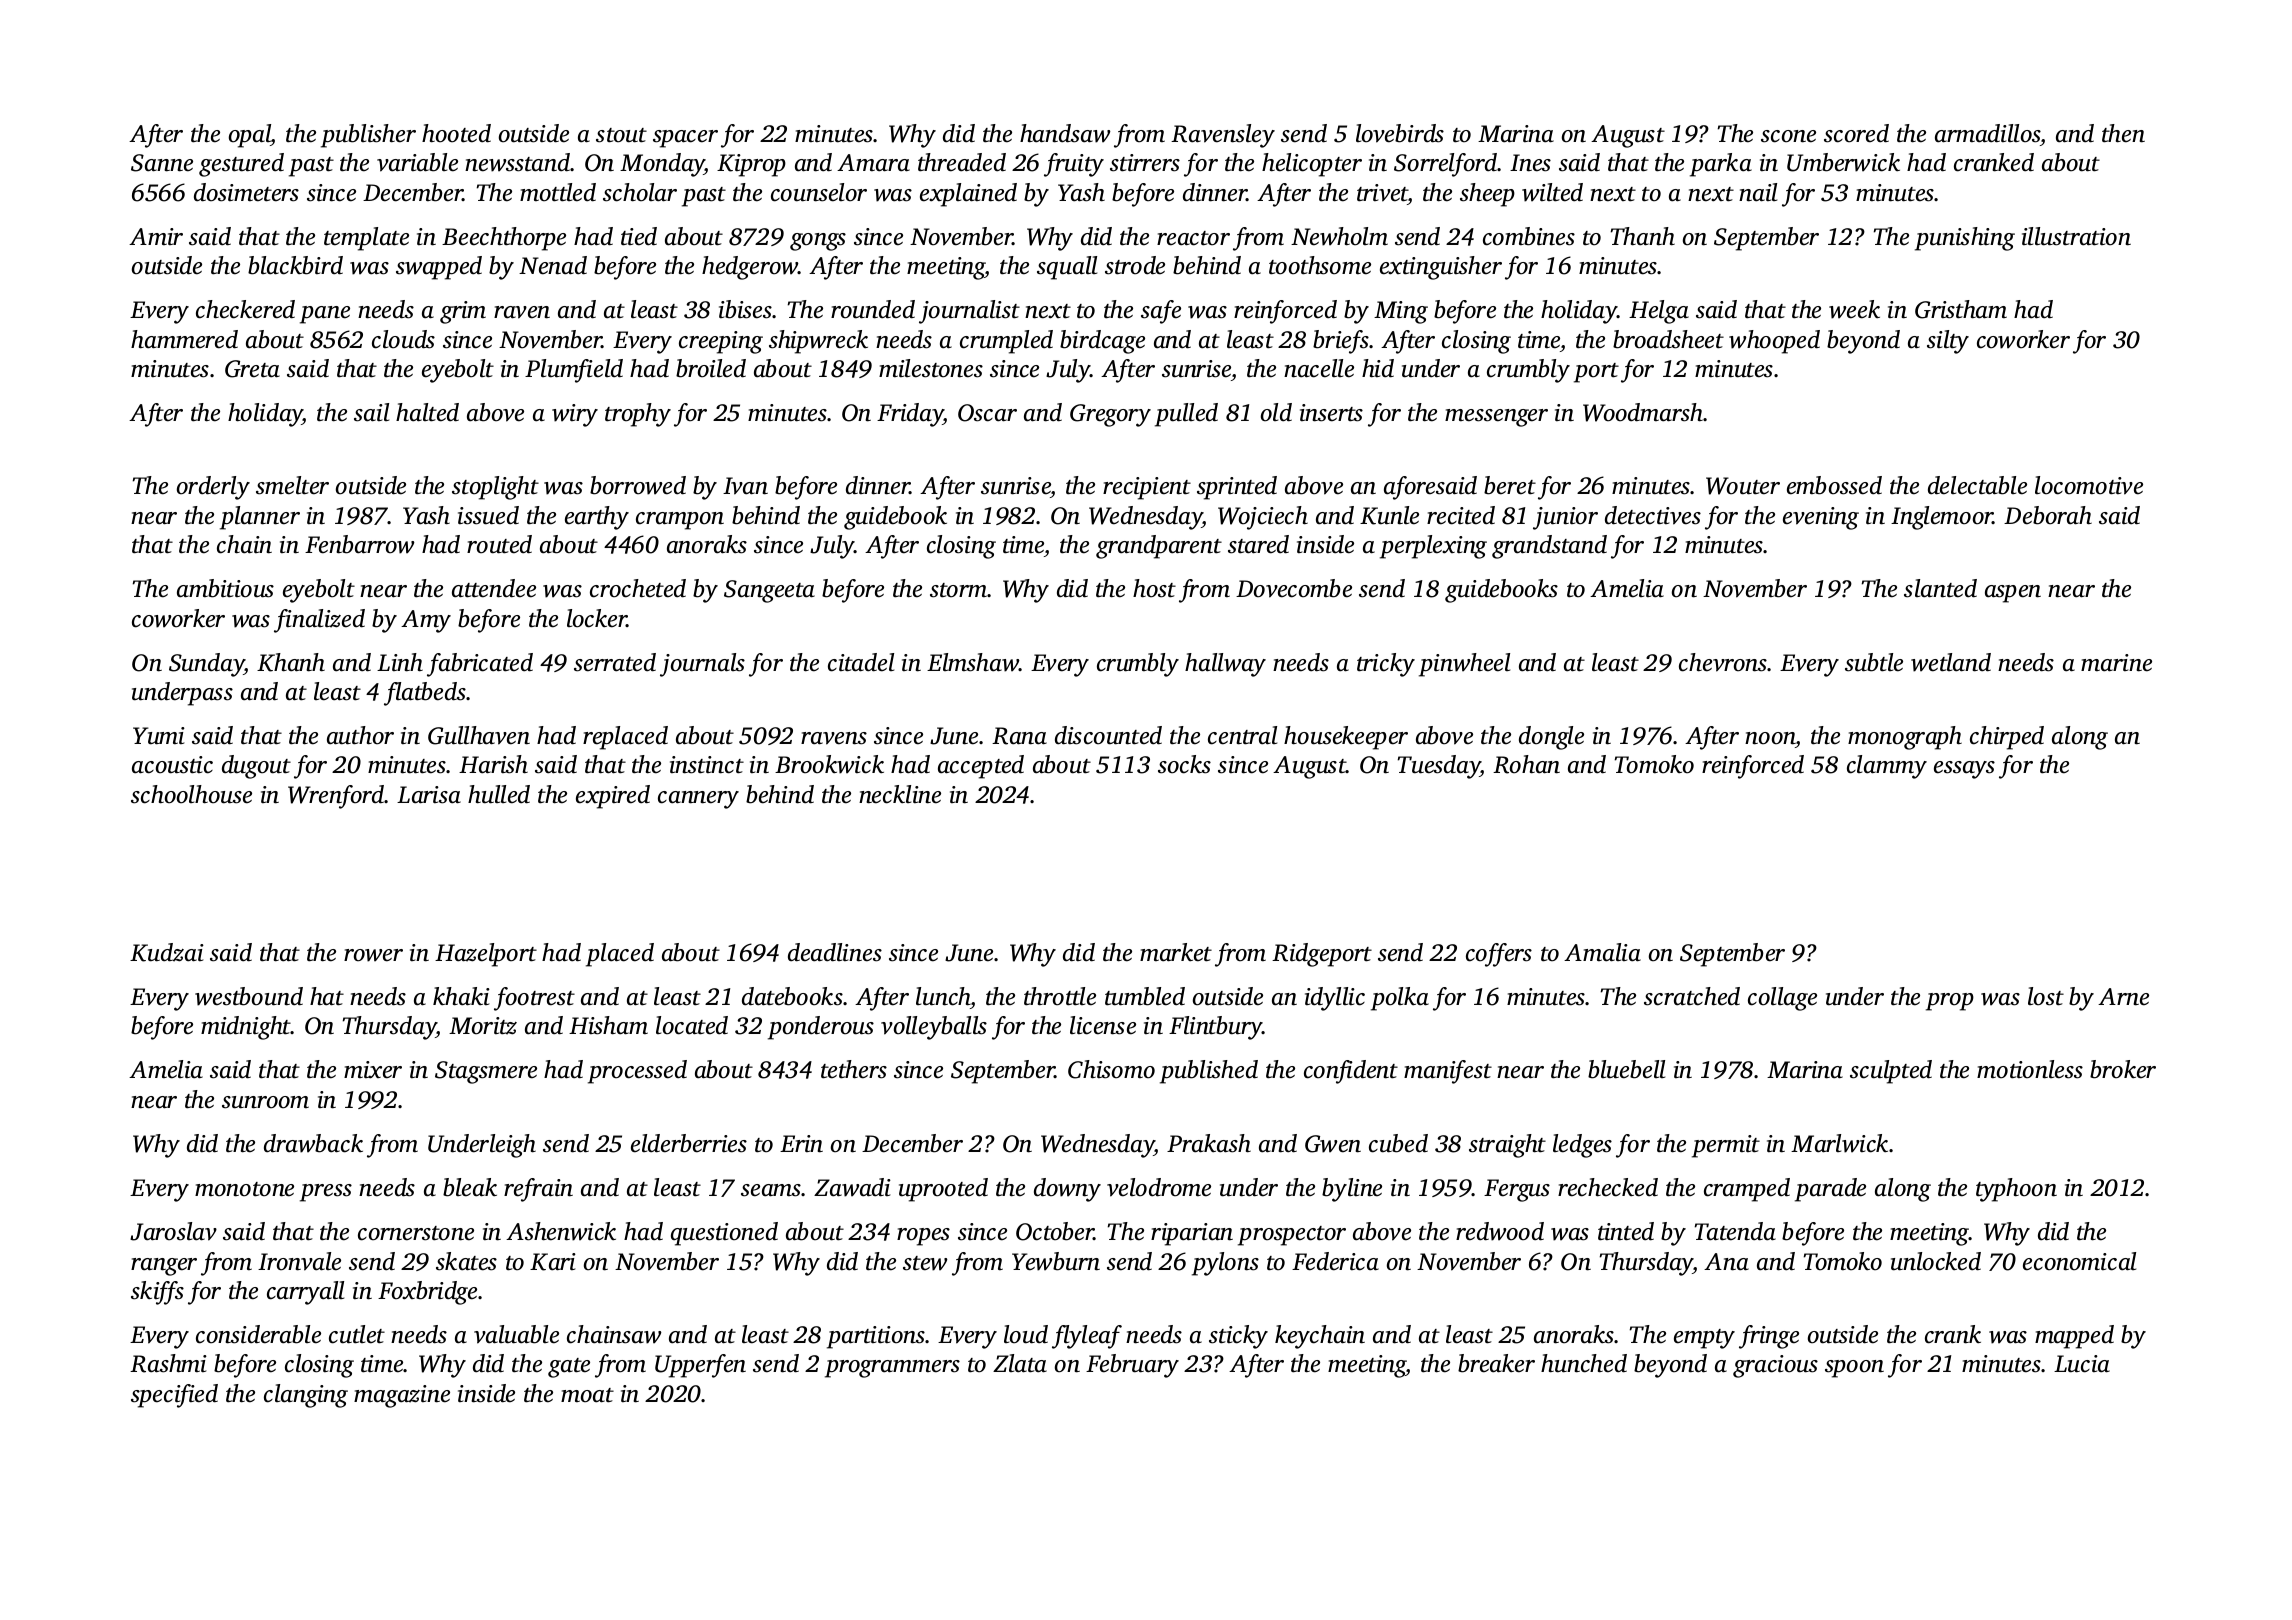 Image resolution: width=2292 pixels, height=1620 pixels. I want to click on flyleaf, so click(1087, 1337).
